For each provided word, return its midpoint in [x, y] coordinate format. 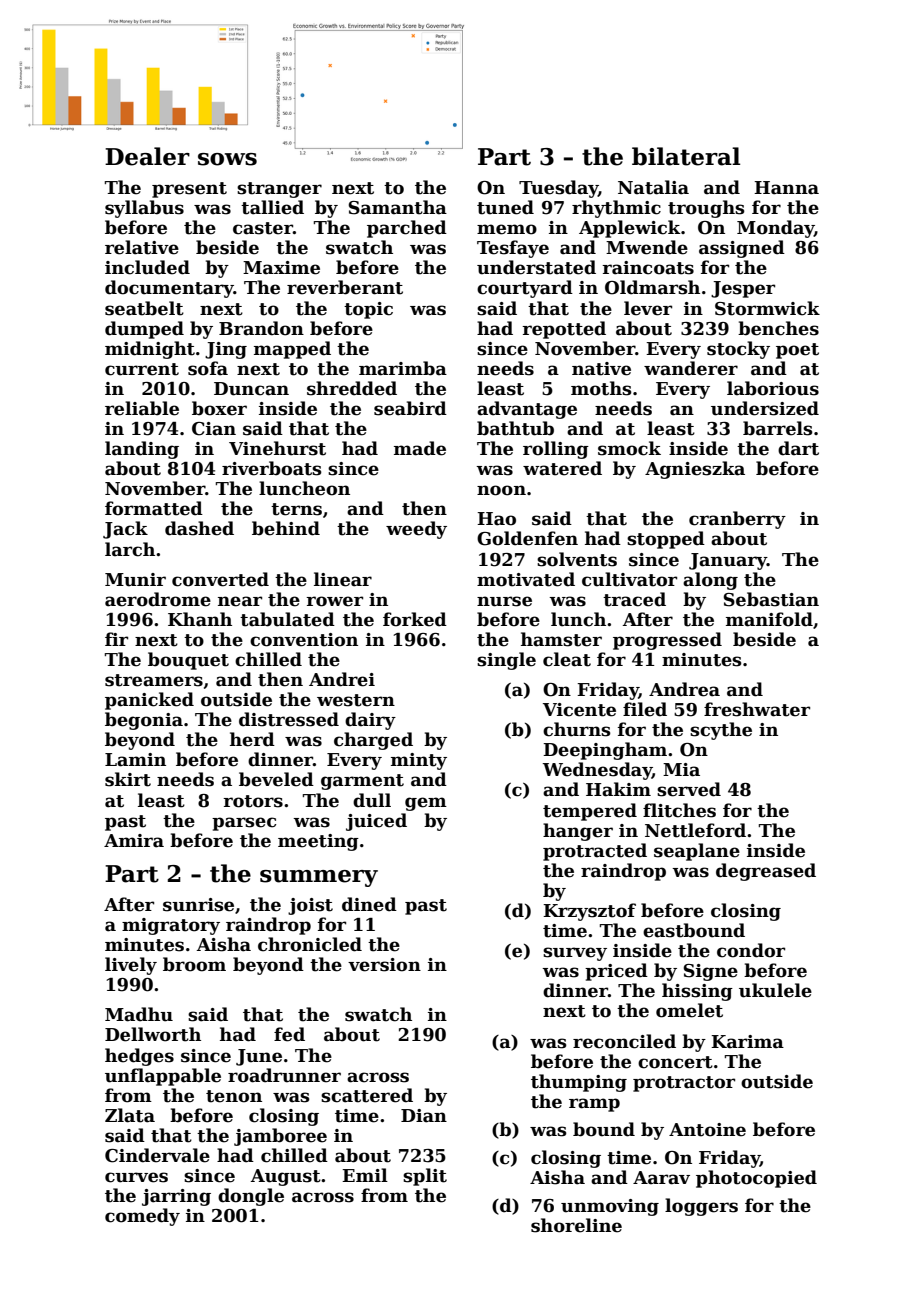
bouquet [188, 661]
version [384, 965]
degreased [766, 872]
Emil [365, 1175]
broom [194, 964]
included [147, 267]
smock [629, 448]
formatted [154, 508]
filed [645, 709]
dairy [370, 721]
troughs [706, 209]
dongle [251, 1197]
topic [368, 310]
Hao [496, 519]
